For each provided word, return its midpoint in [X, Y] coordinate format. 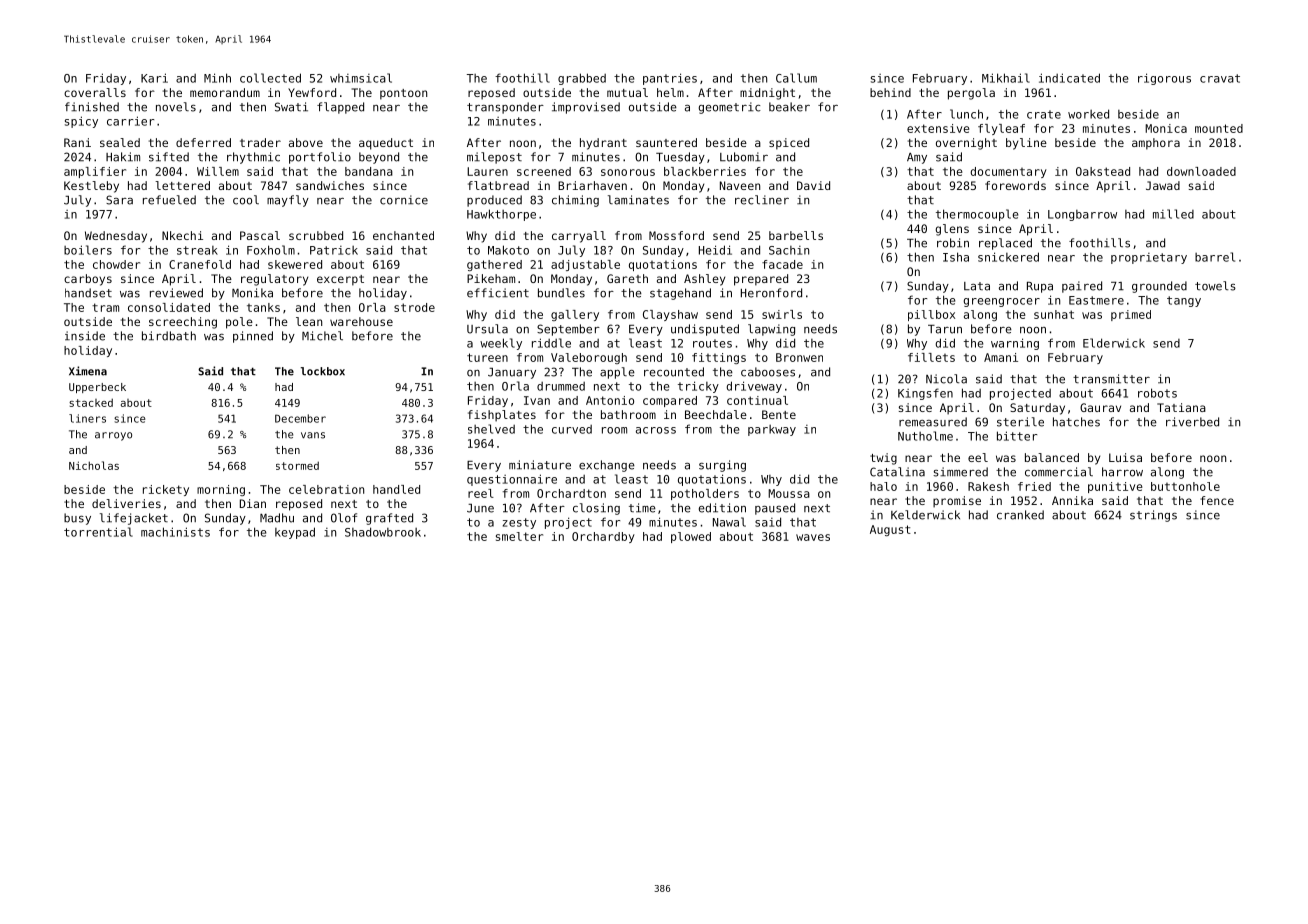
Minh [217, 78]
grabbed [582, 79]
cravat [1220, 78]
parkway [772, 430]
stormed [297, 465]
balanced [1052, 457]
